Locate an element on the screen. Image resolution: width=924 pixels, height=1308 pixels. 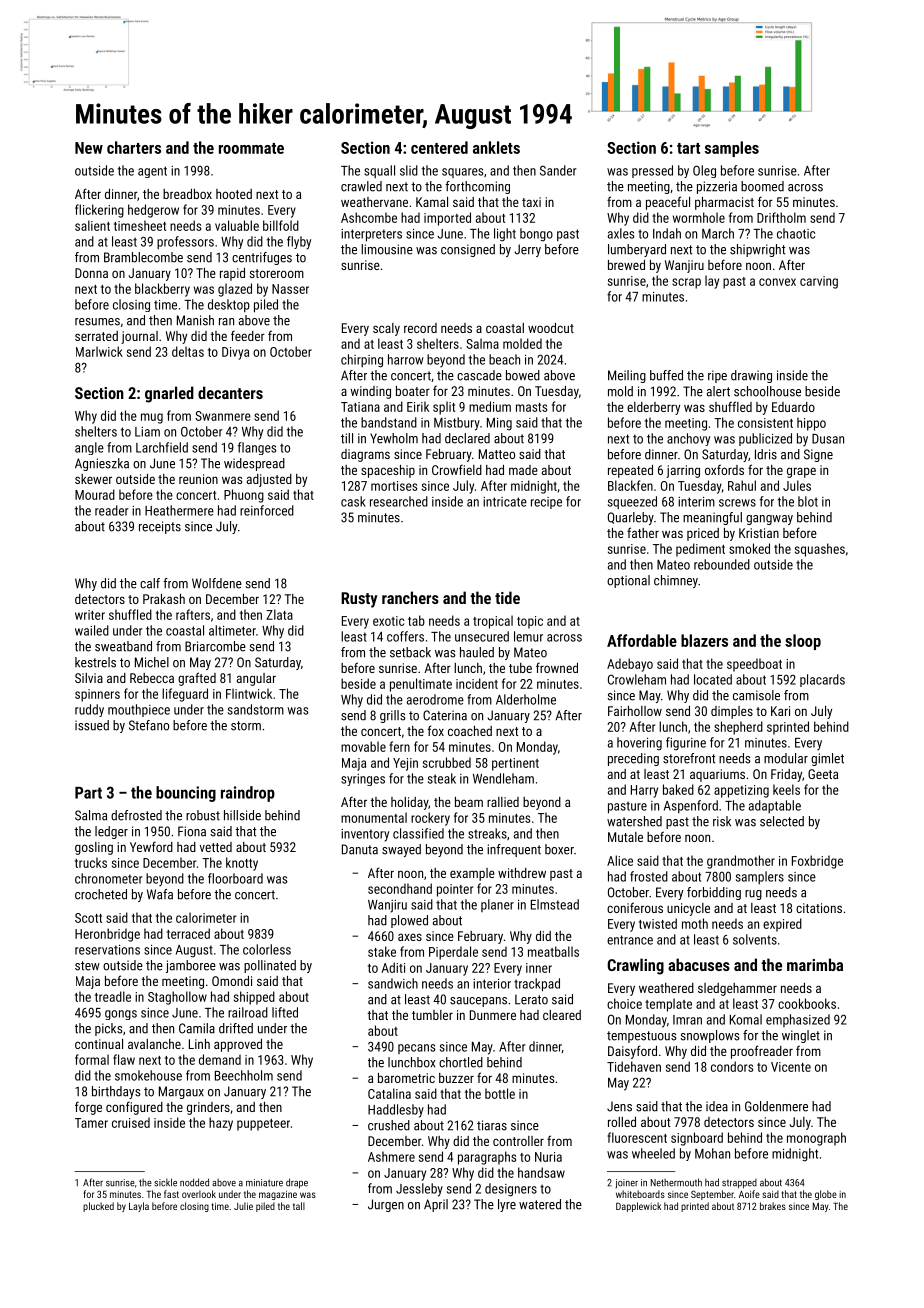
recipe is located at coordinates (546, 503).
